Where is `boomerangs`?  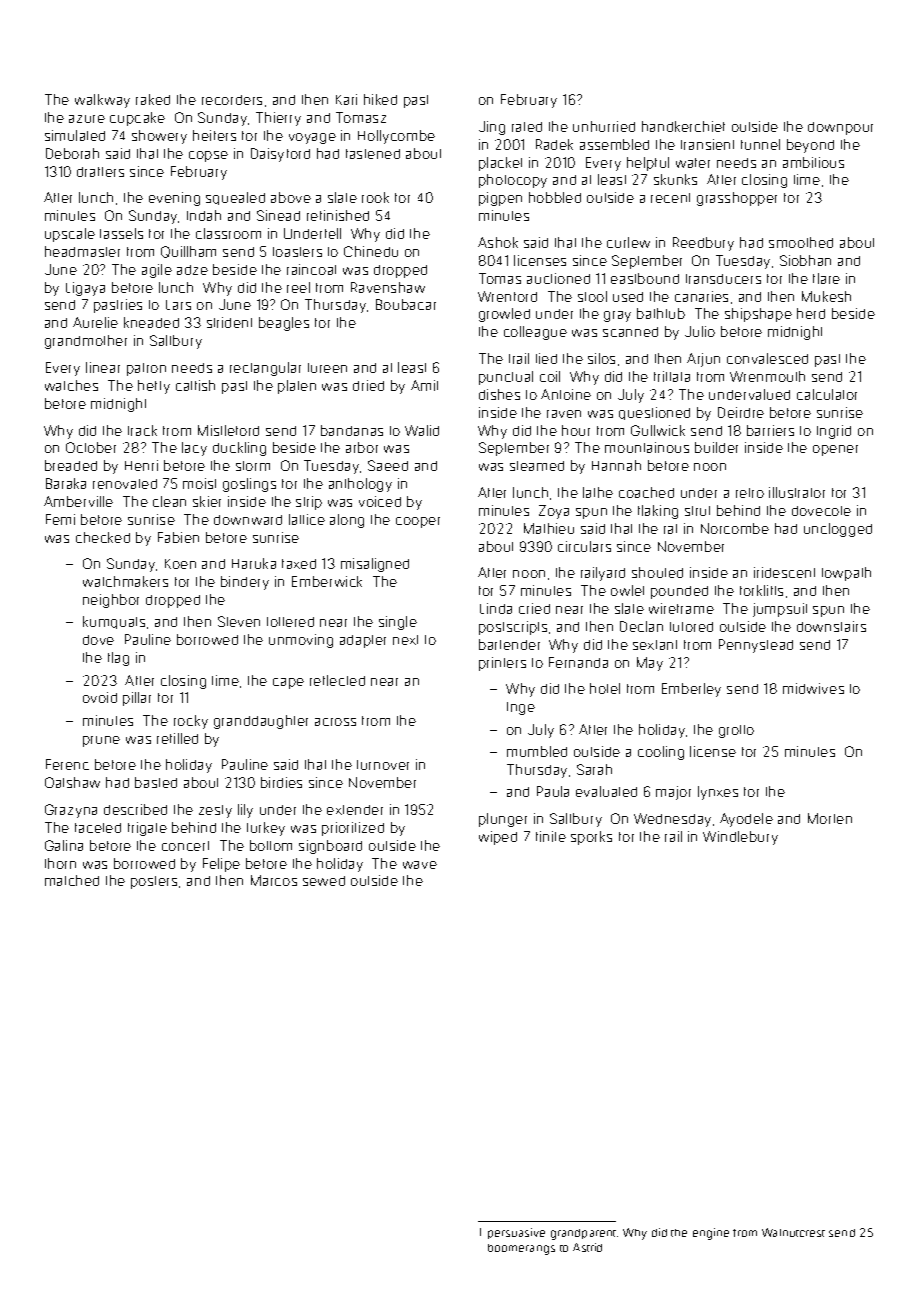 boomerangs is located at coordinates (521, 1249).
